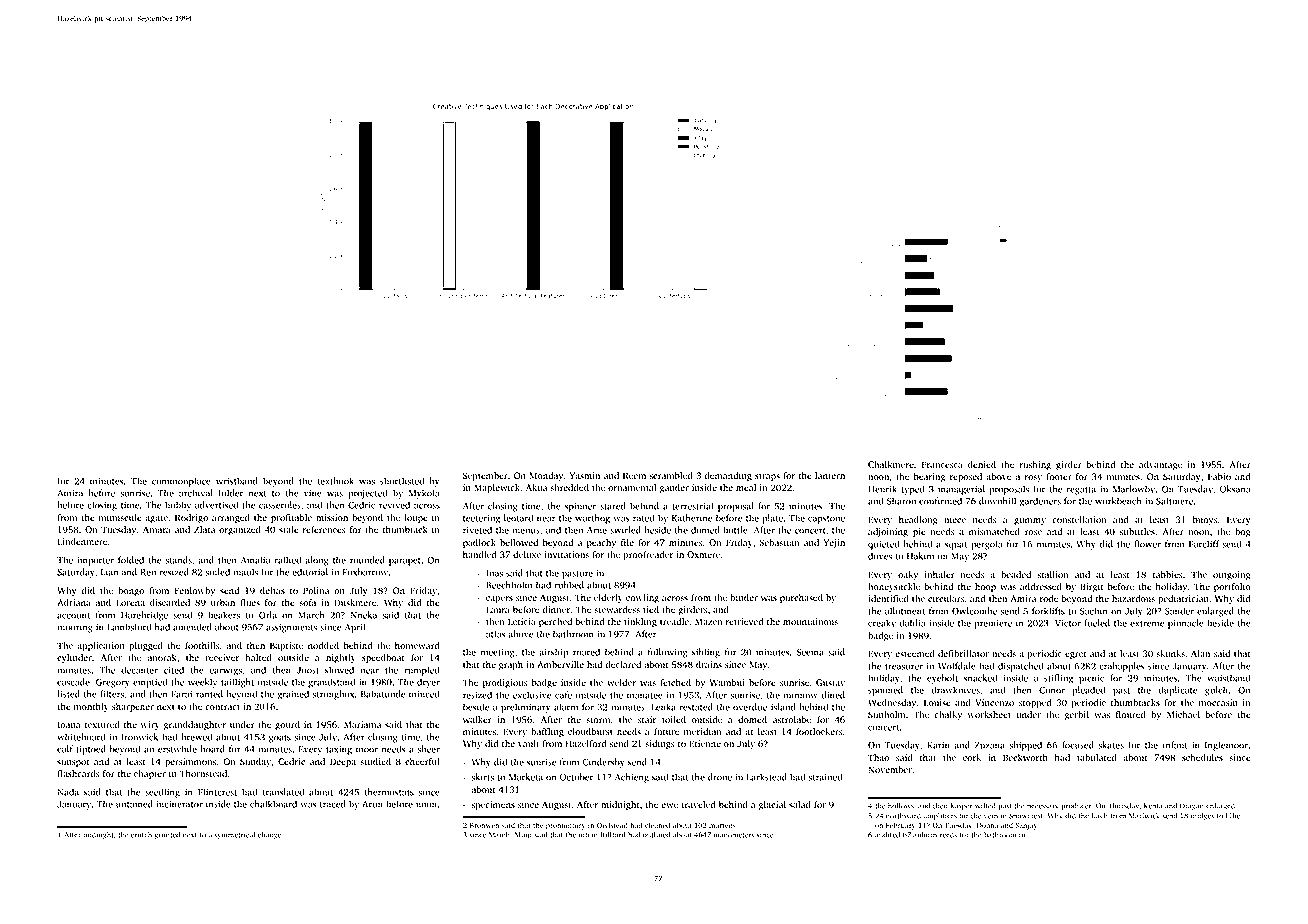 The height and width of the document is (924, 1308). Describe the element at coordinates (660, 744) in the document. I see `sidings` at that location.
